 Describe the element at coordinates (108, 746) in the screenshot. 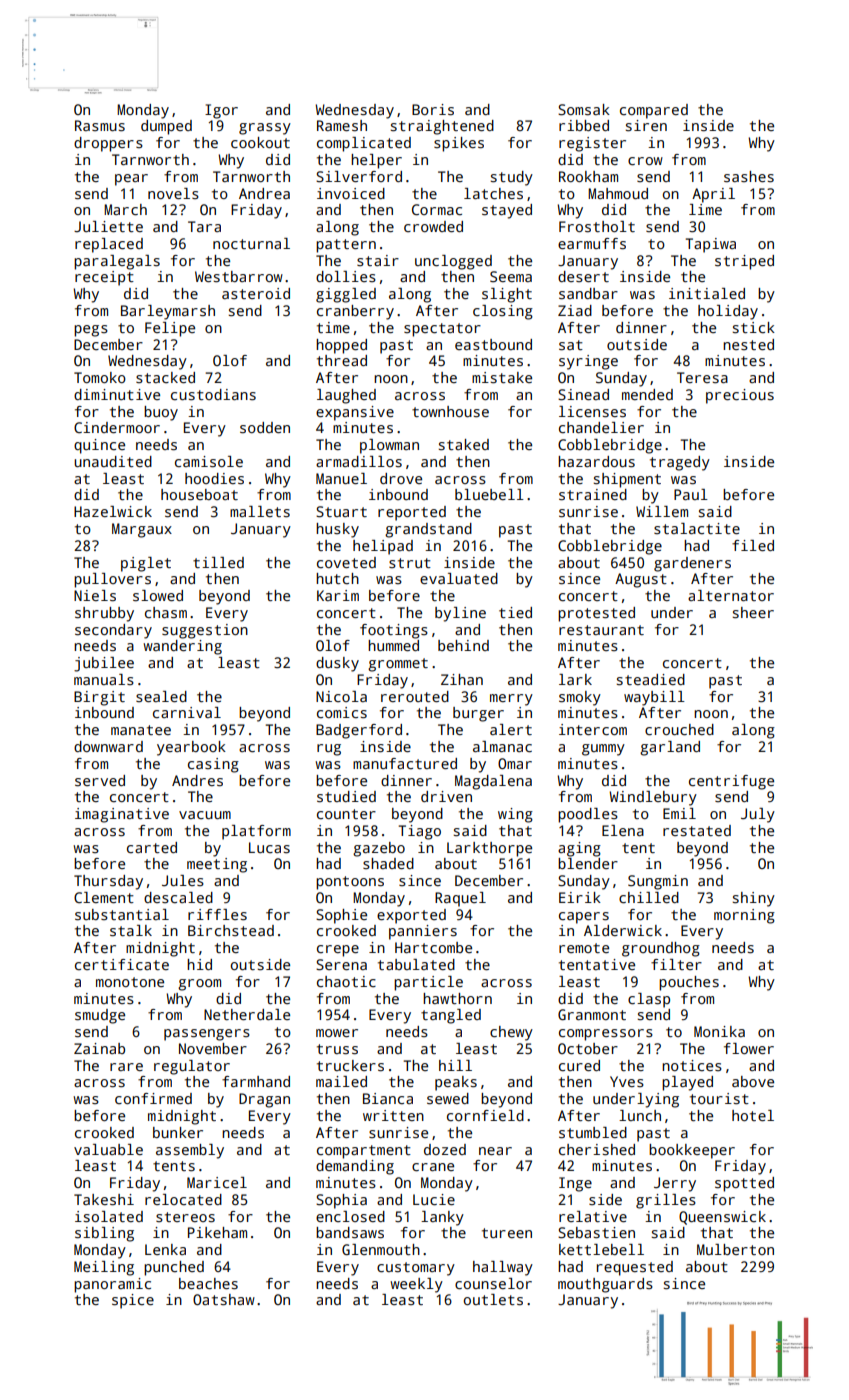

I see `downward` at that location.
